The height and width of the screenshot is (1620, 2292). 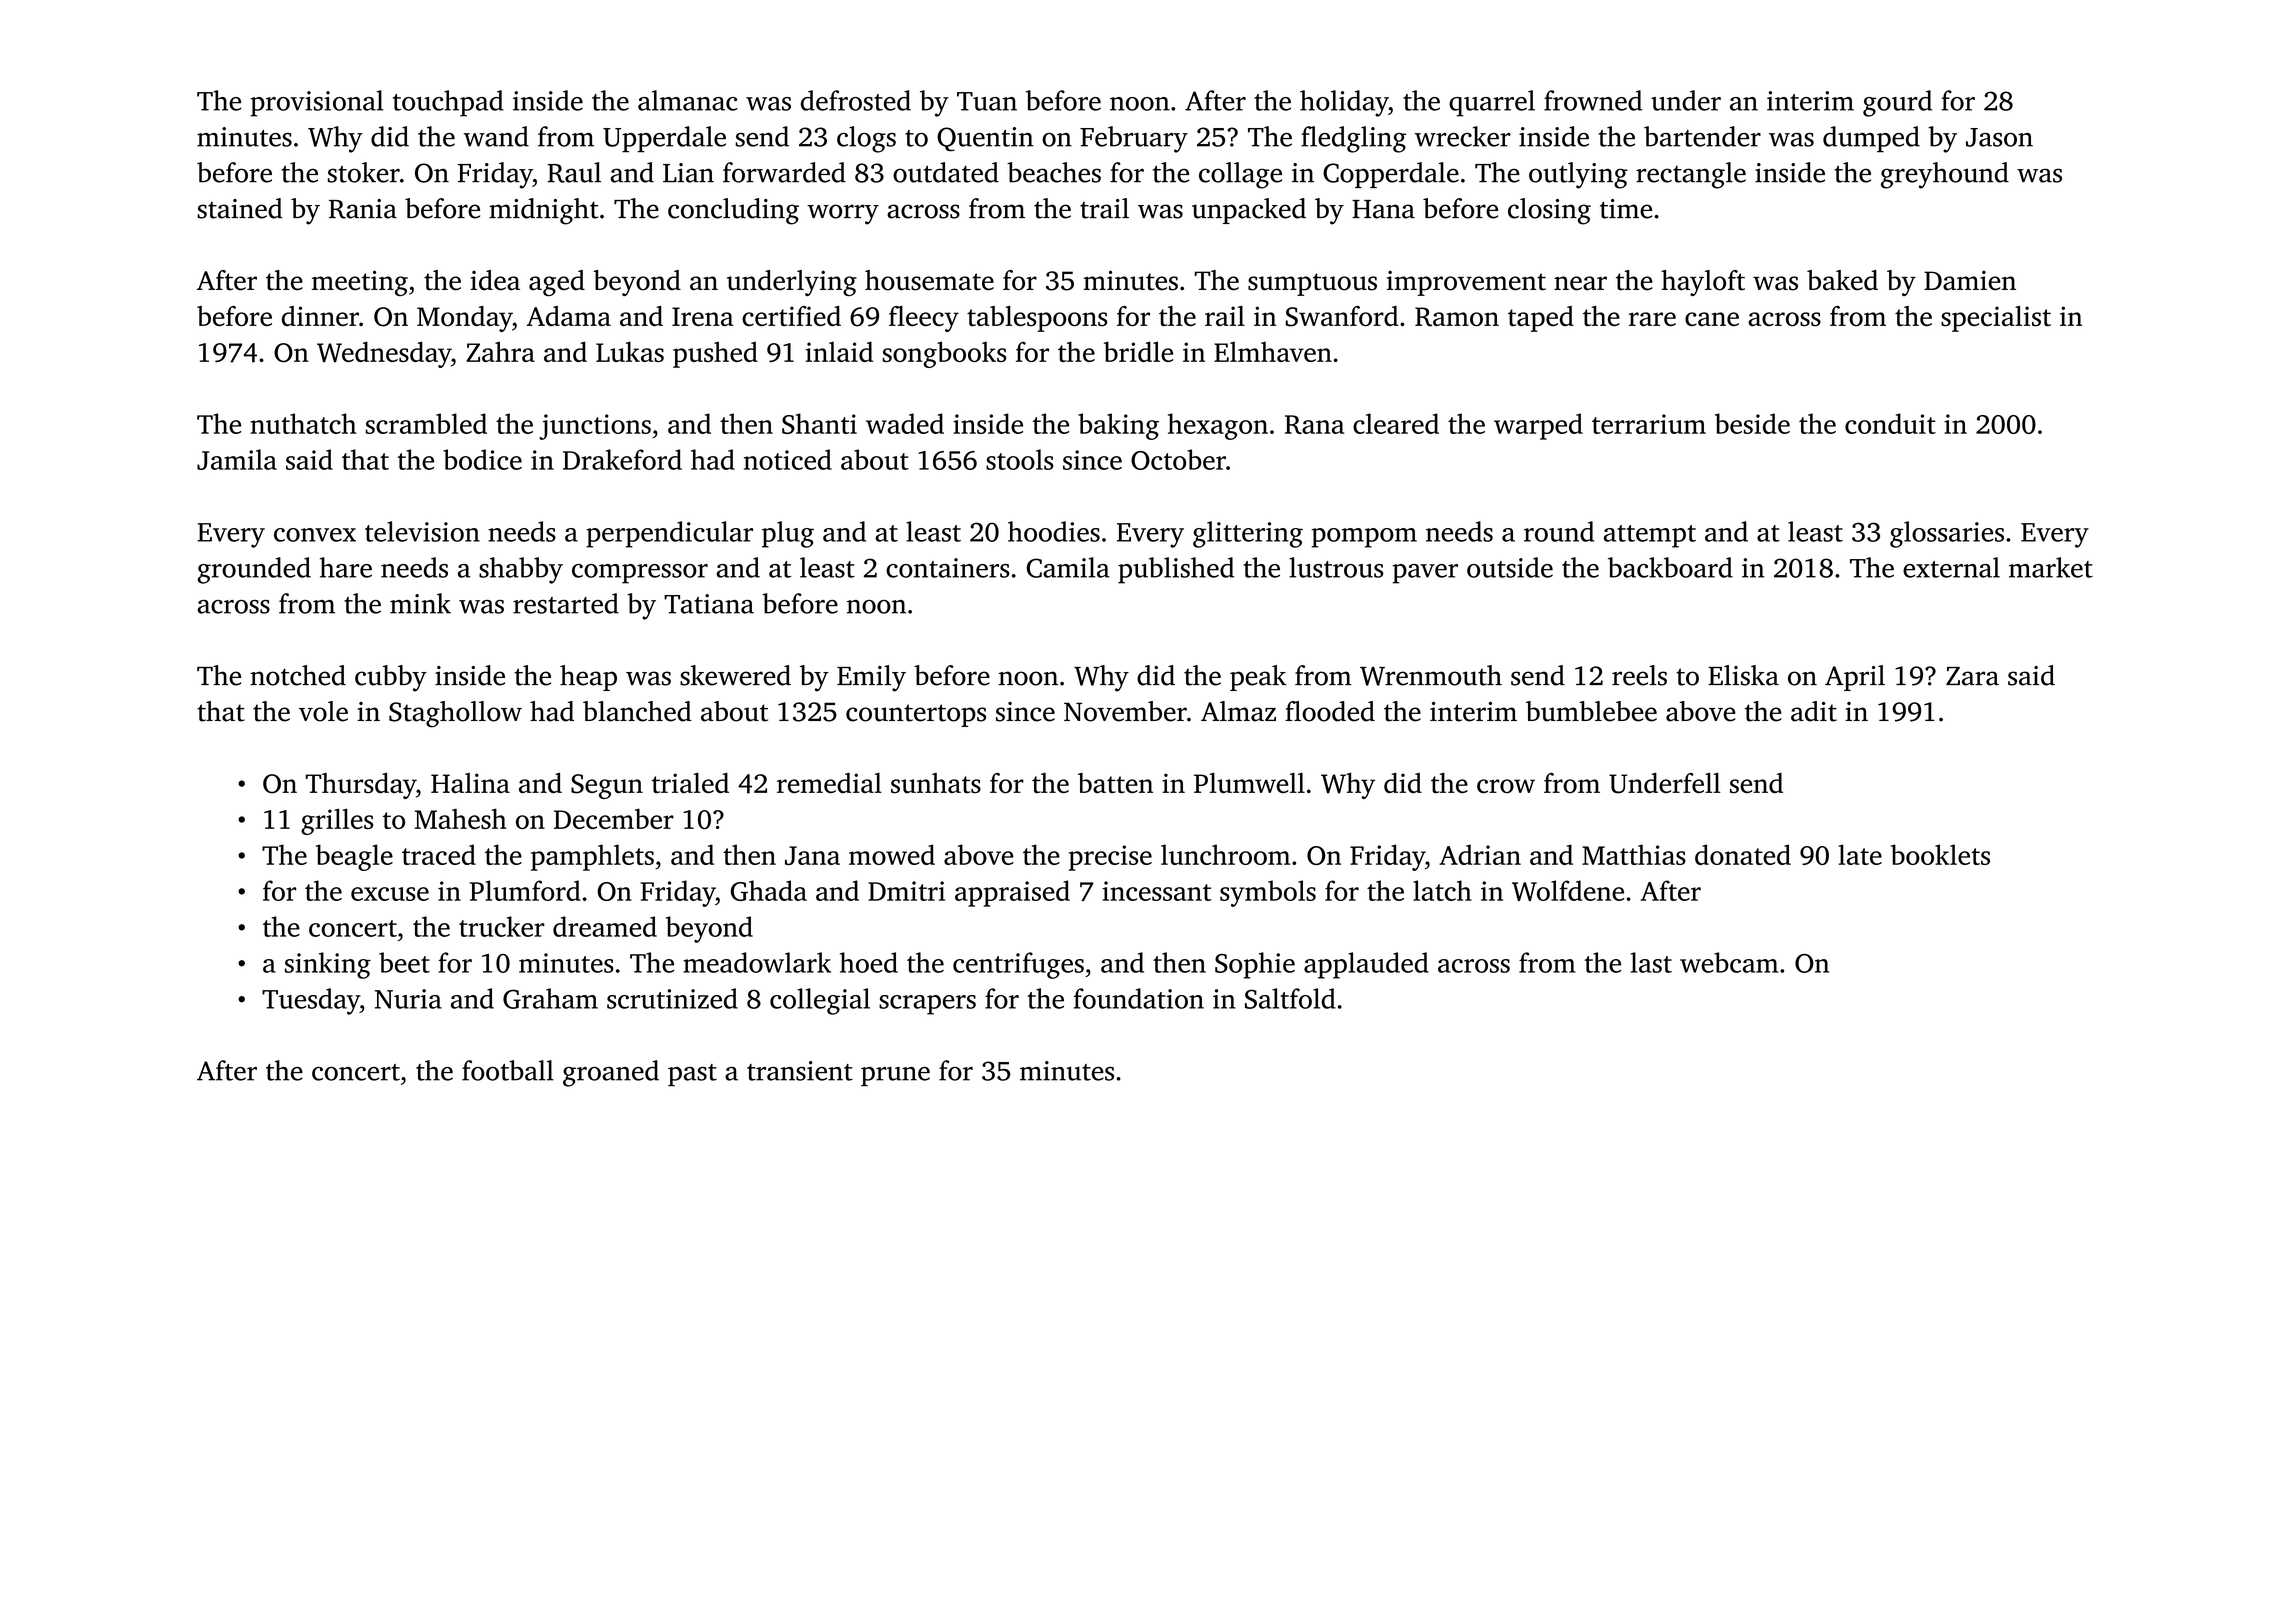 What do you see at coordinates (948, 568) in the screenshot?
I see `containers` at bounding box center [948, 568].
